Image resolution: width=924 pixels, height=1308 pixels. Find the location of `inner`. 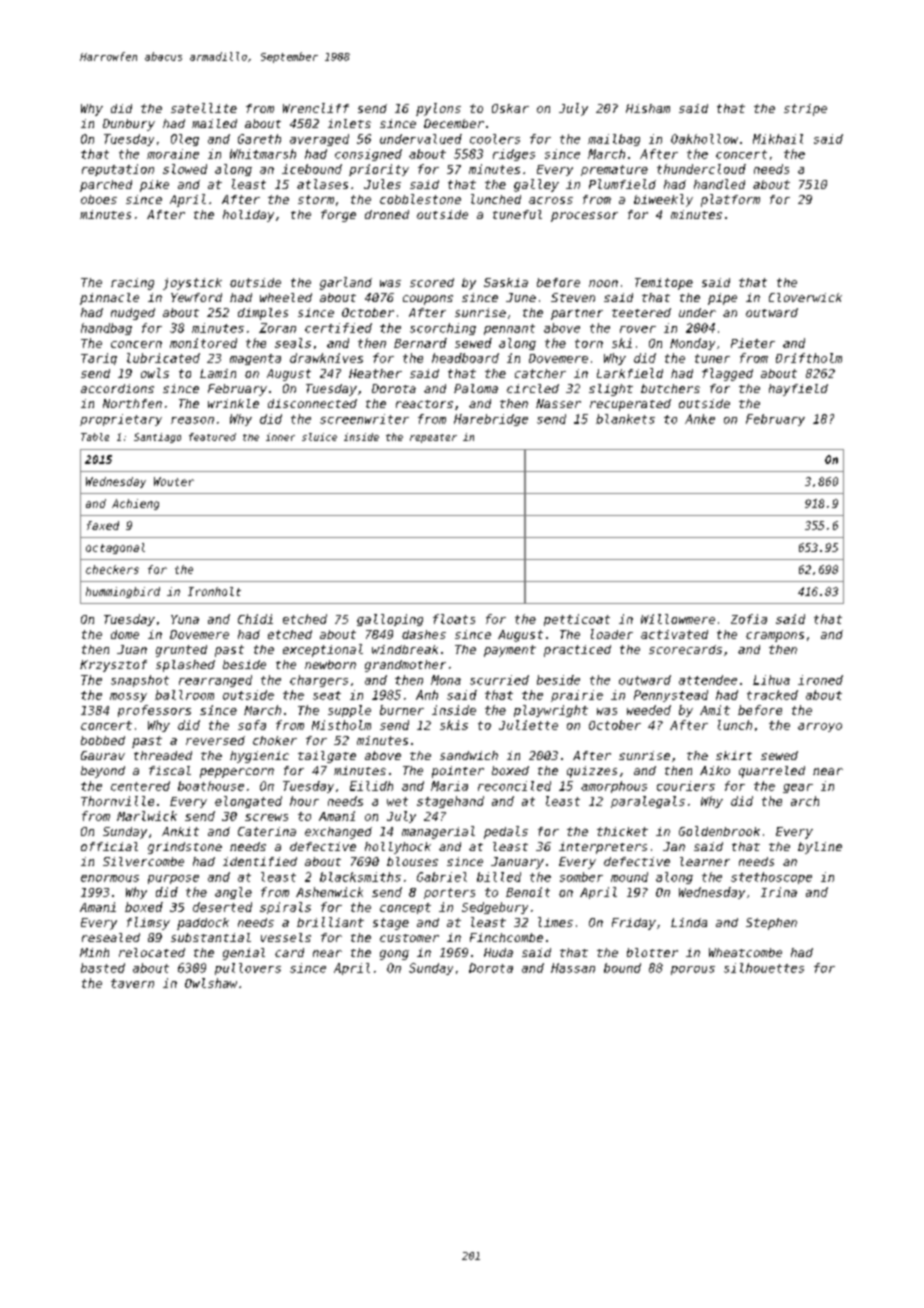

inner is located at coordinates (280, 437).
